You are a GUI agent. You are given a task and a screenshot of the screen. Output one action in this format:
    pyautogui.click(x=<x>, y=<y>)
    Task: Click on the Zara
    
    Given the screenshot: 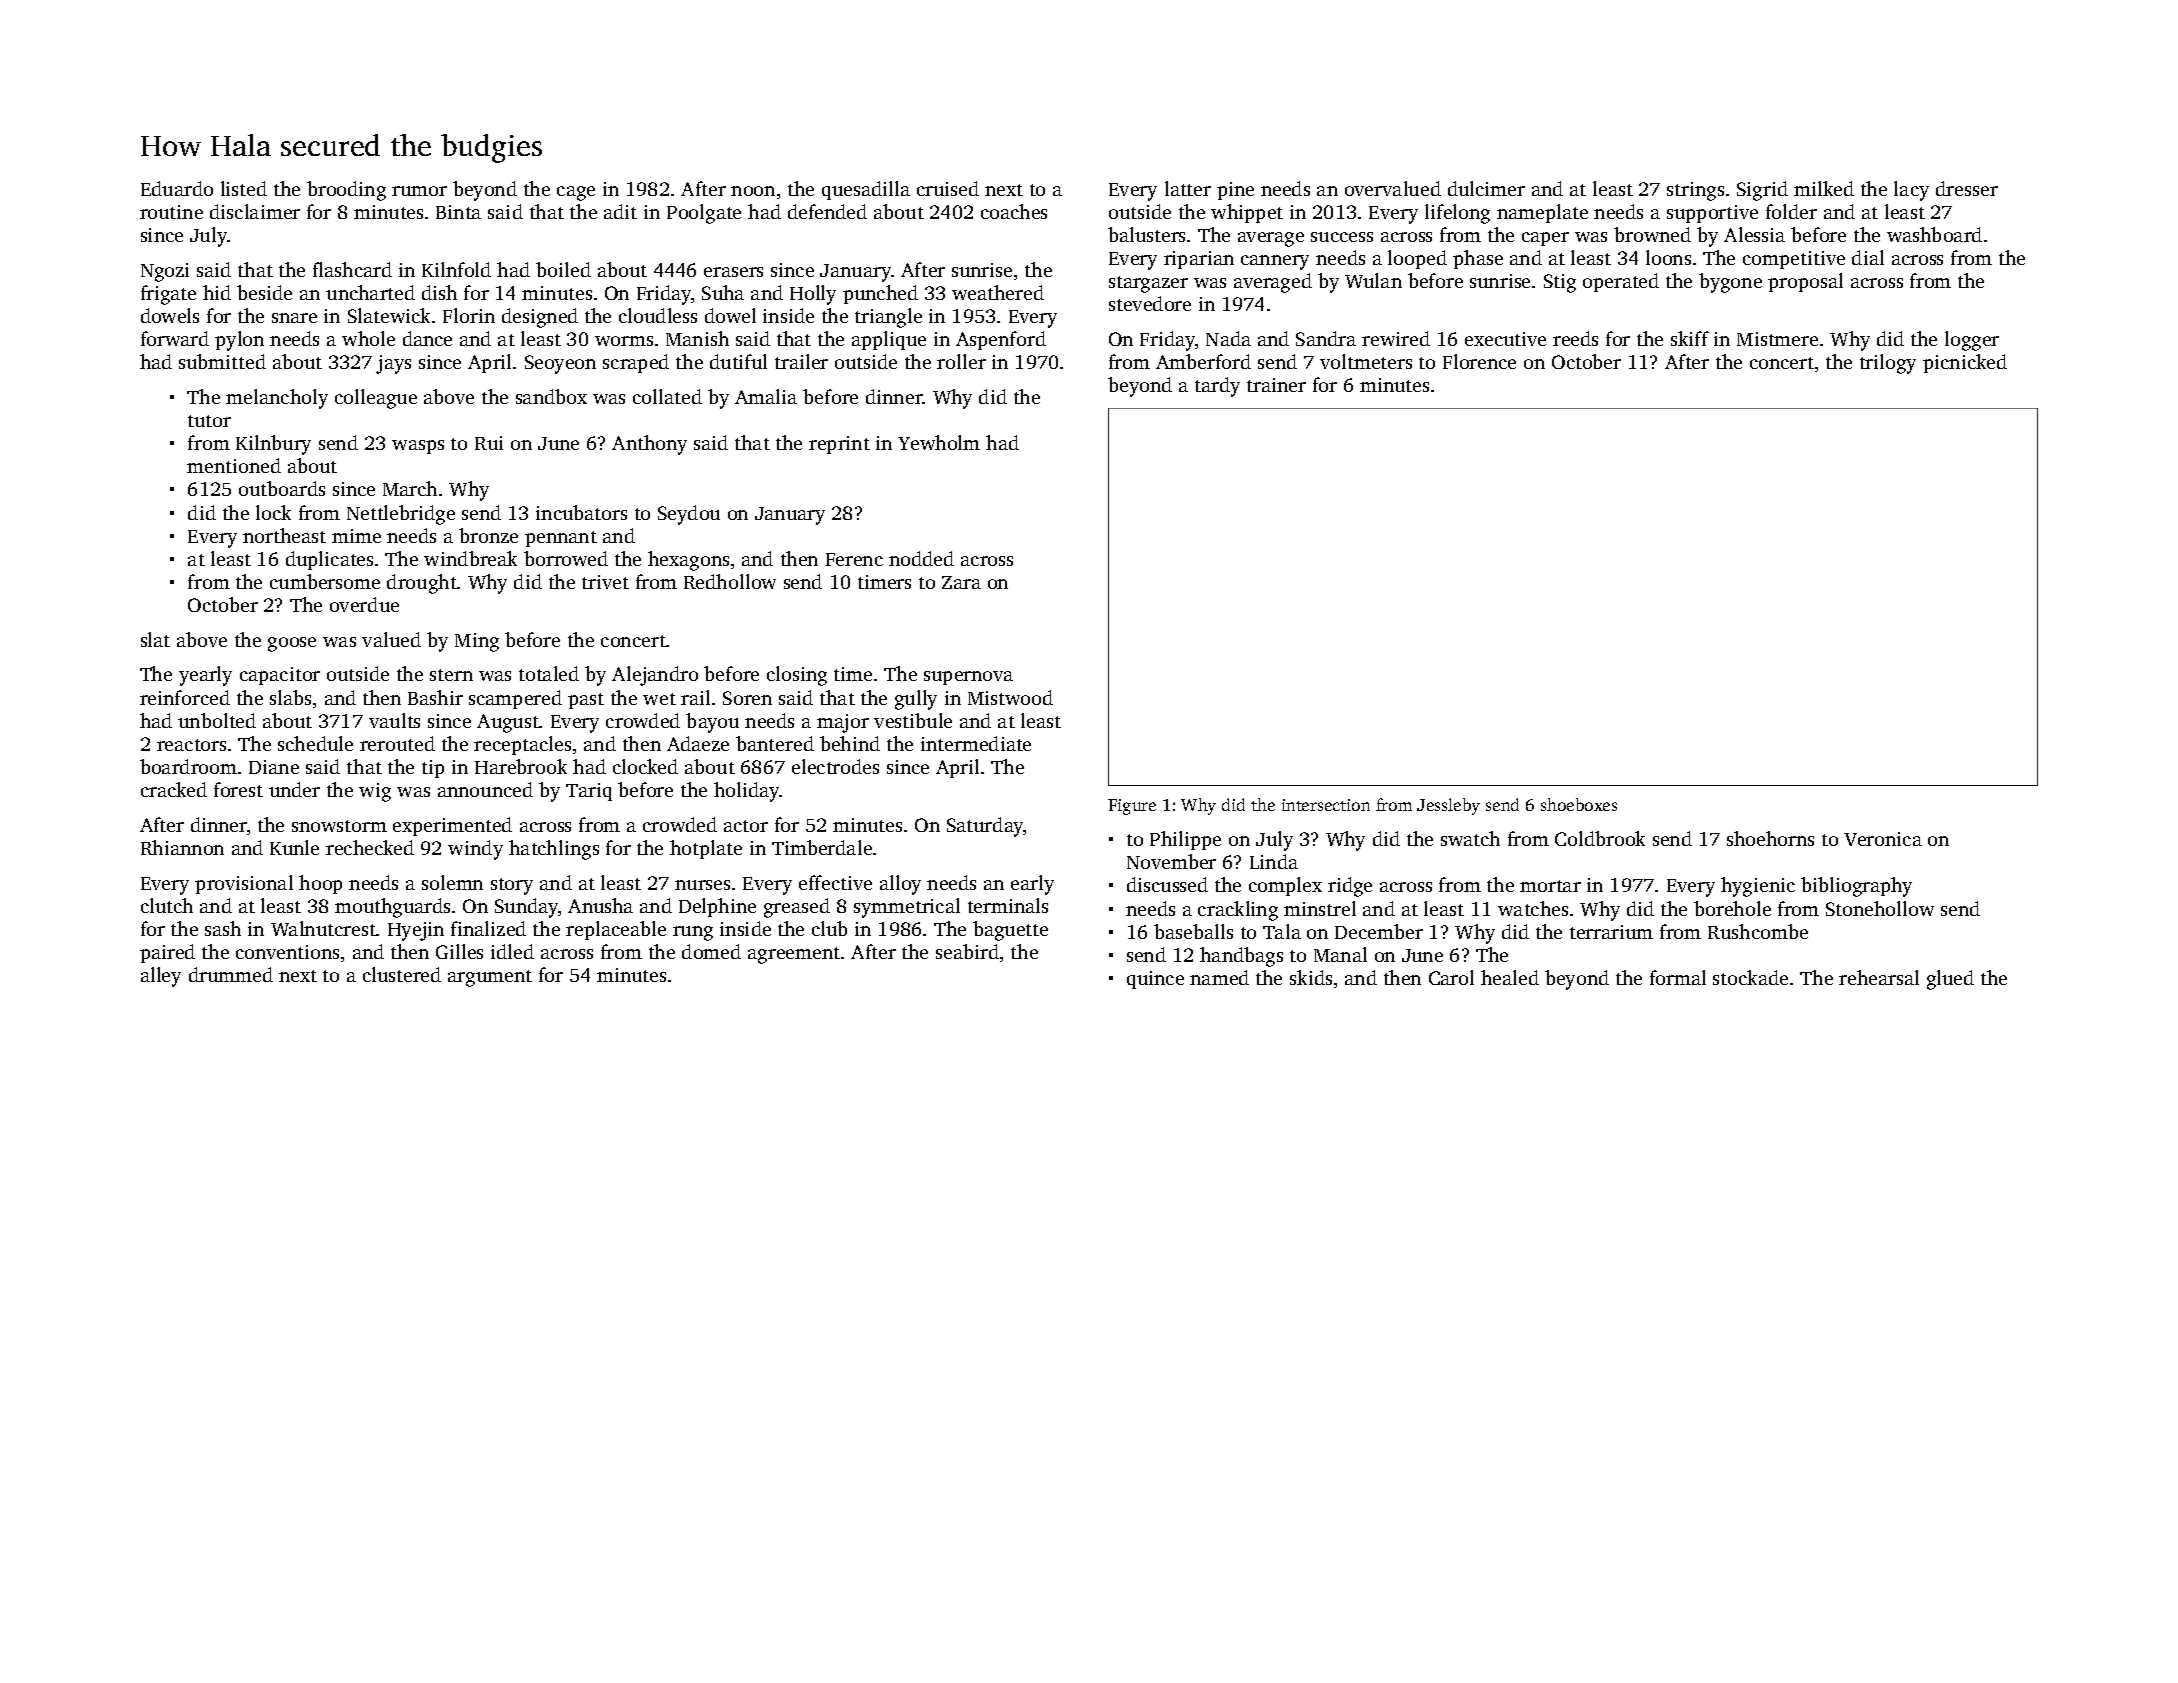 What is the action you would take?
    pyautogui.click(x=961, y=582)
